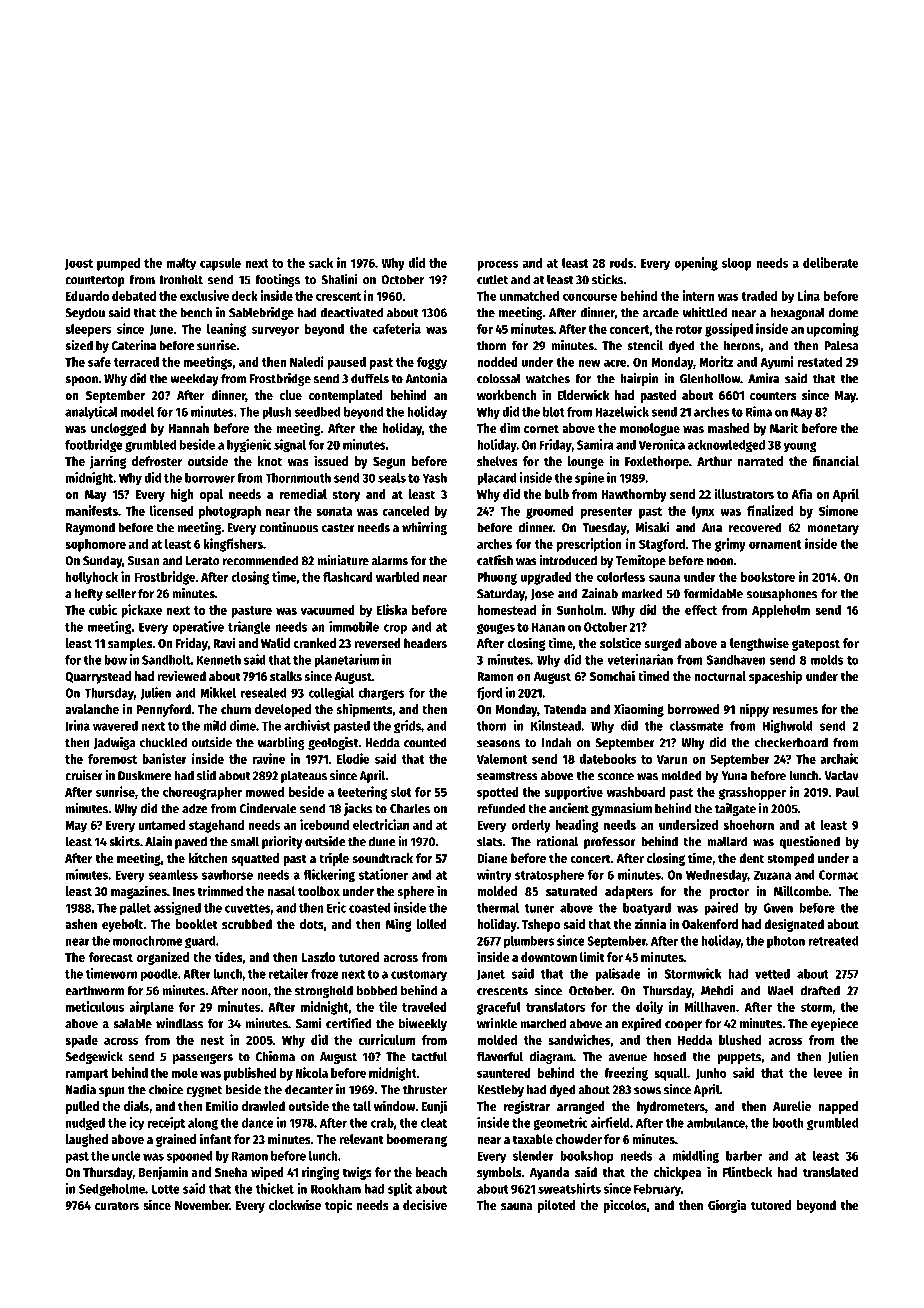 The image size is (924, 1308). What do you see at coordinates (502, 759) in the screenshot?
I see `Valemont` at bounding box center [502, 759].
